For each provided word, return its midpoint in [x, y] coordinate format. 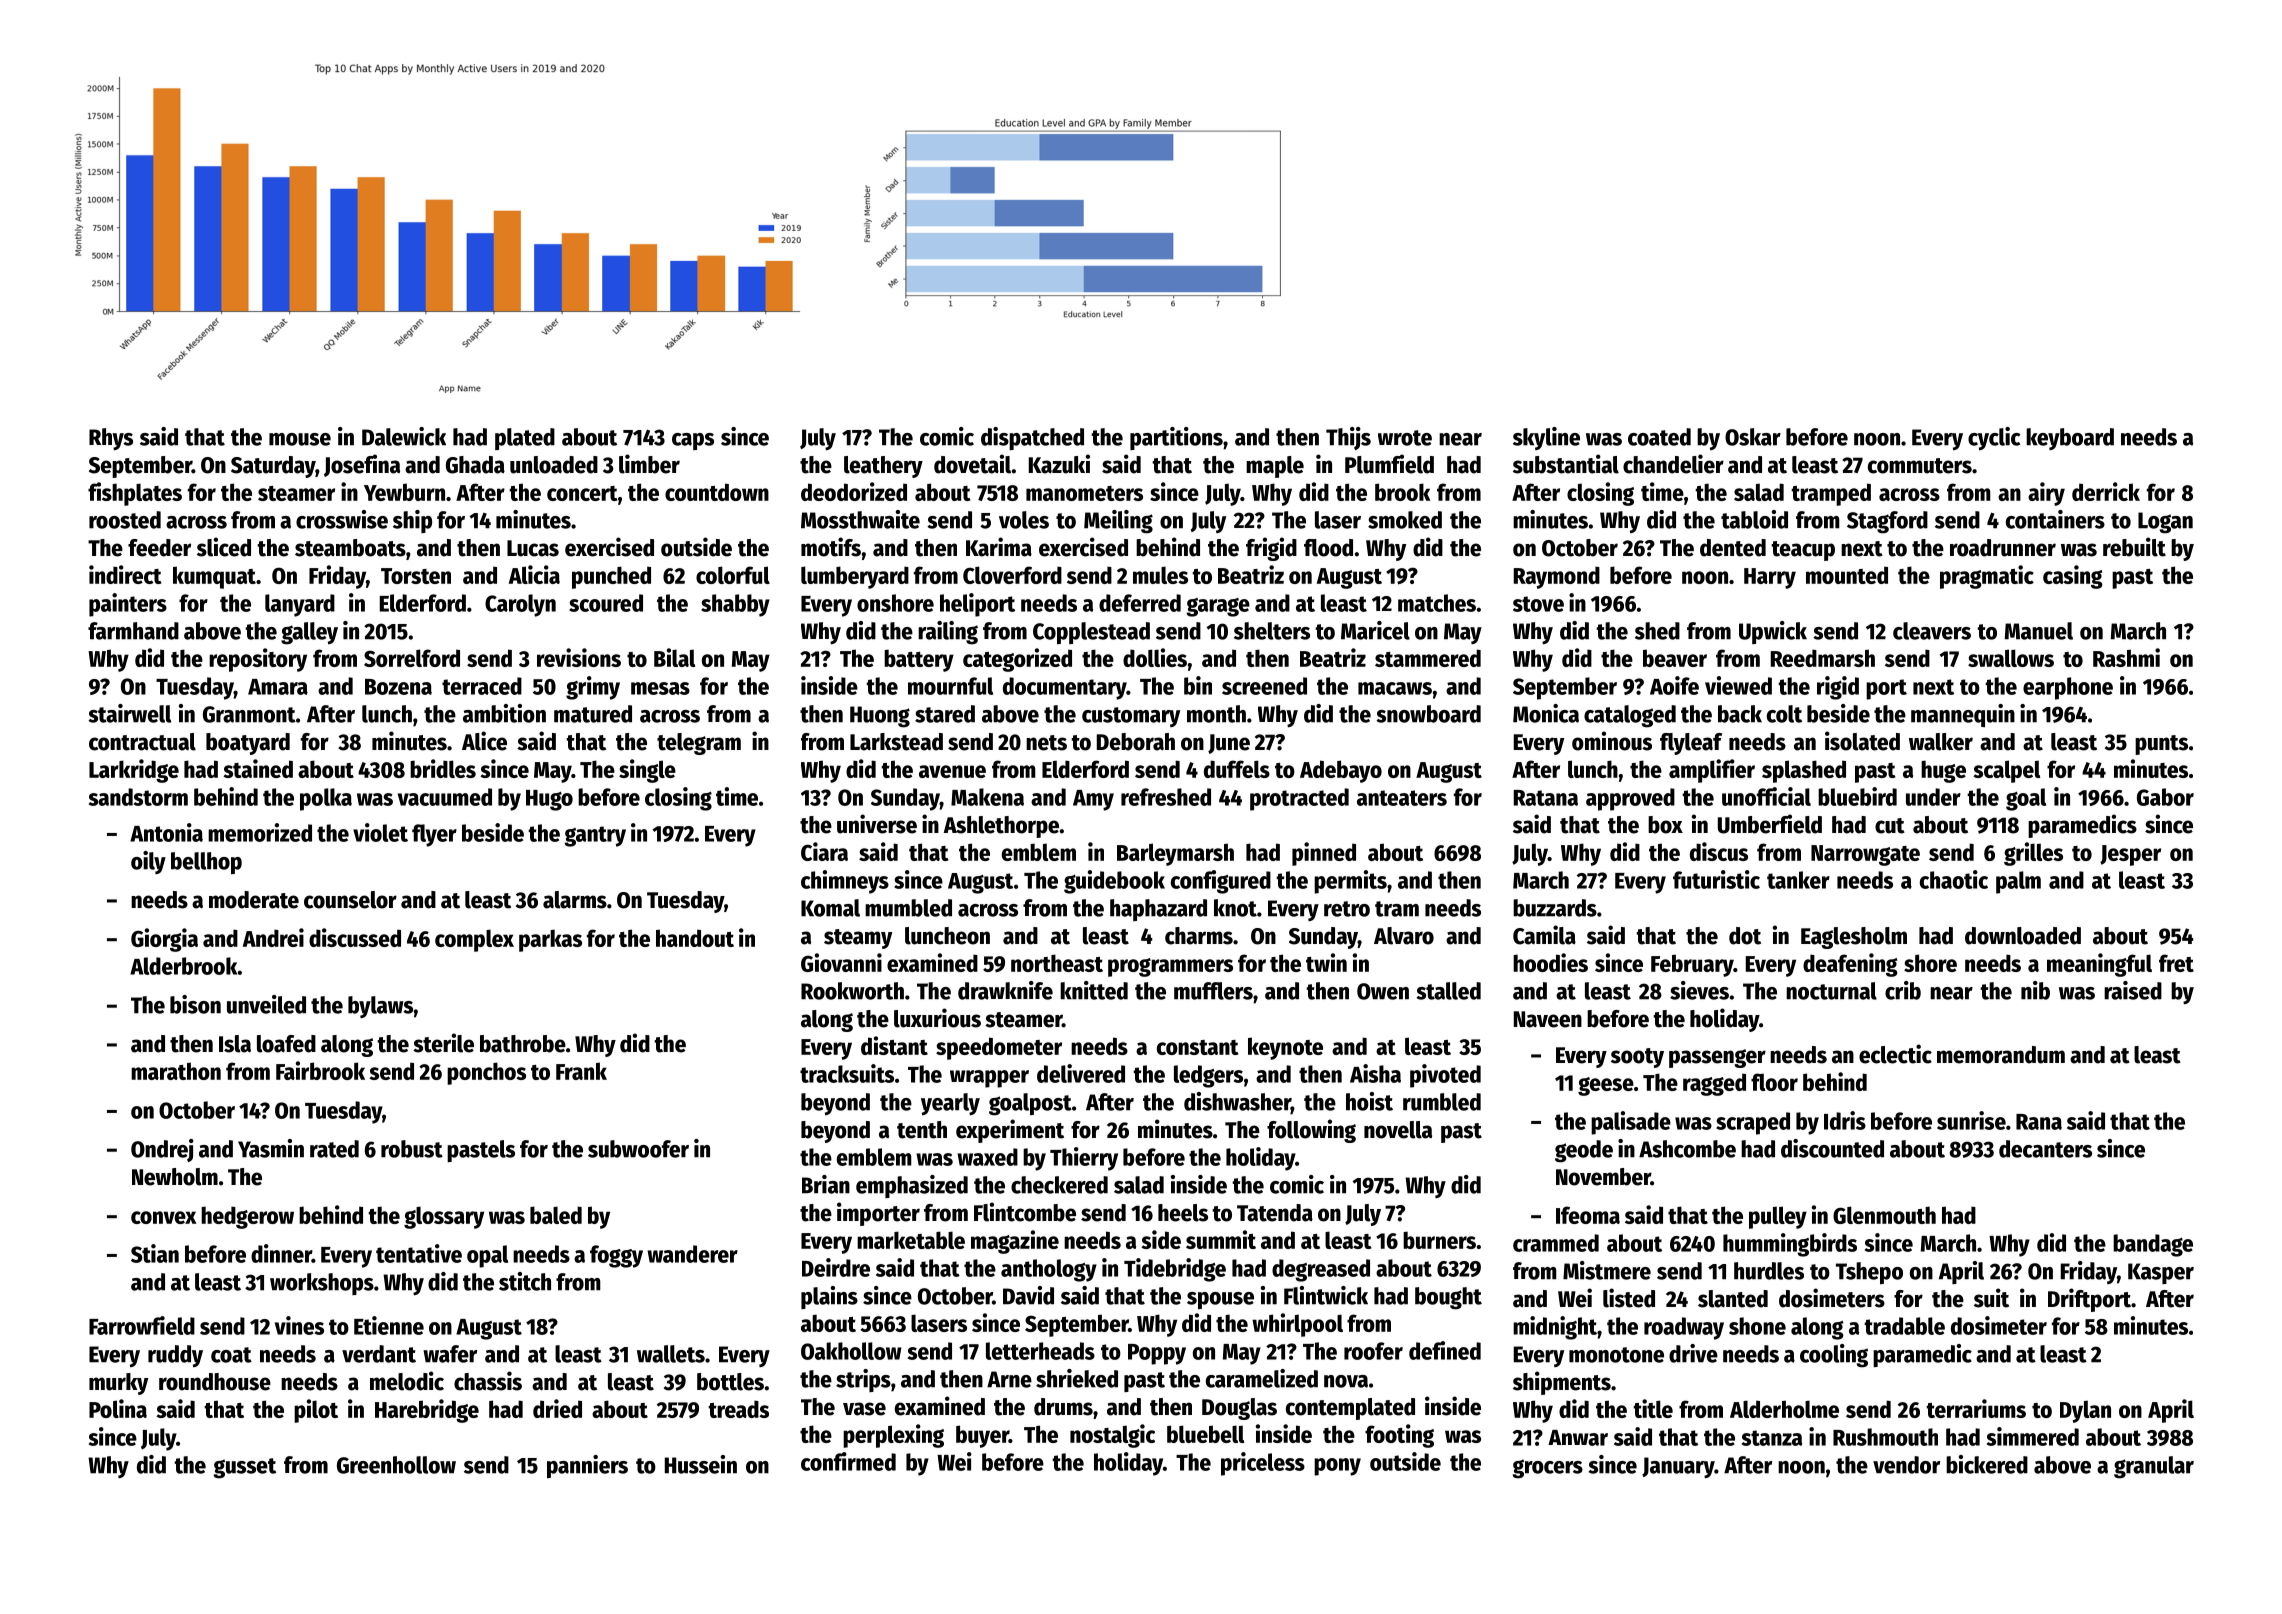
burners [1439, 1240]
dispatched [1032, 438]
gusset [245, 1468]
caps [693, 441]
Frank [581, 1071]
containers [2055, 519]
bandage [2153, 1245]
